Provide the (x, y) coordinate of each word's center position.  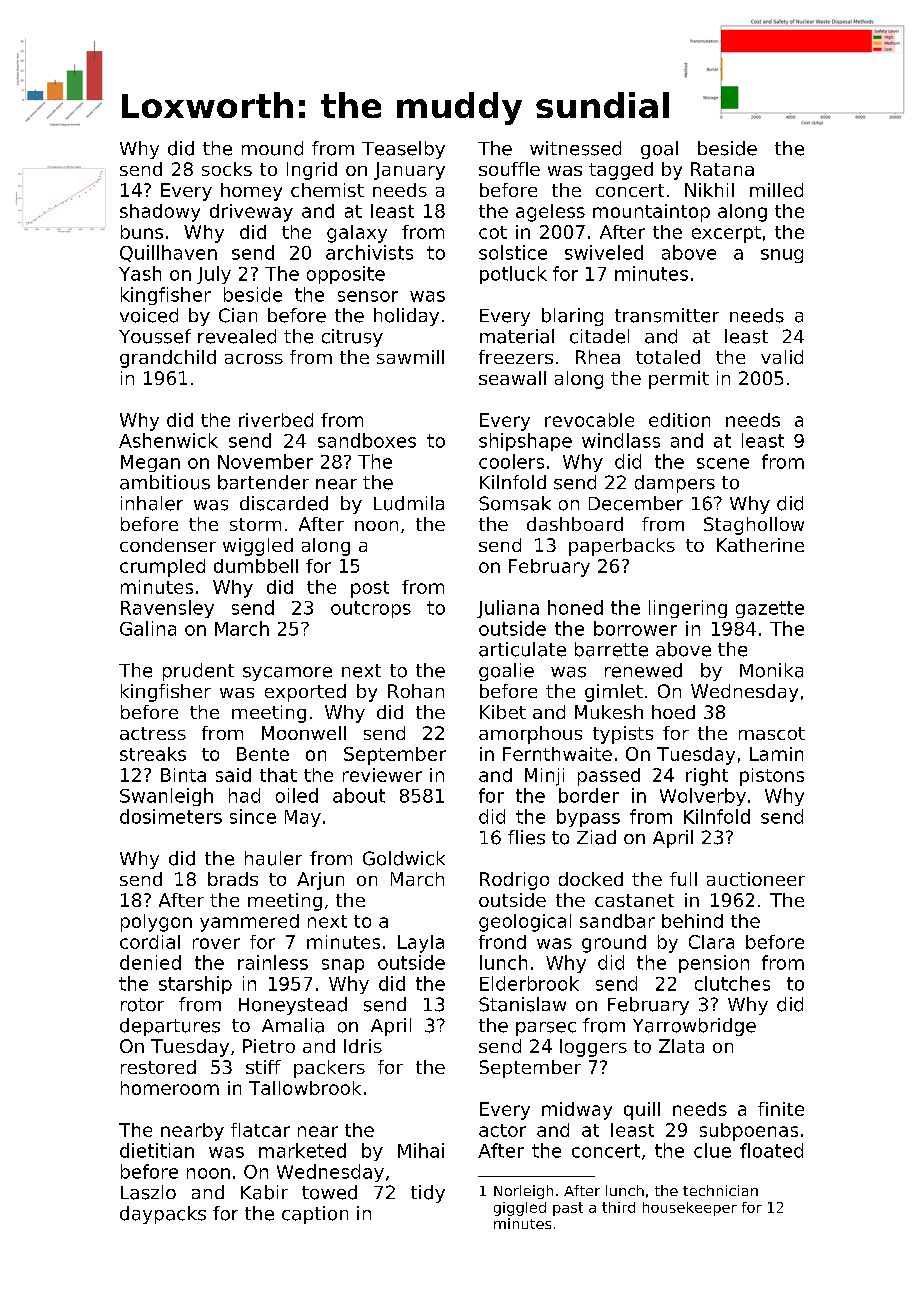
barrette (611, 649)
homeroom (170, 1088)
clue (712, 1150)
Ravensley (167, 609)
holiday (406, 317)
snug (782, 256)
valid (782, 357)
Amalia (293, 1025)
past (568, 1209)
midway (577, 1111)
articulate (522, 649)
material (517, 336)
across (254, 359)
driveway (251, 213)
